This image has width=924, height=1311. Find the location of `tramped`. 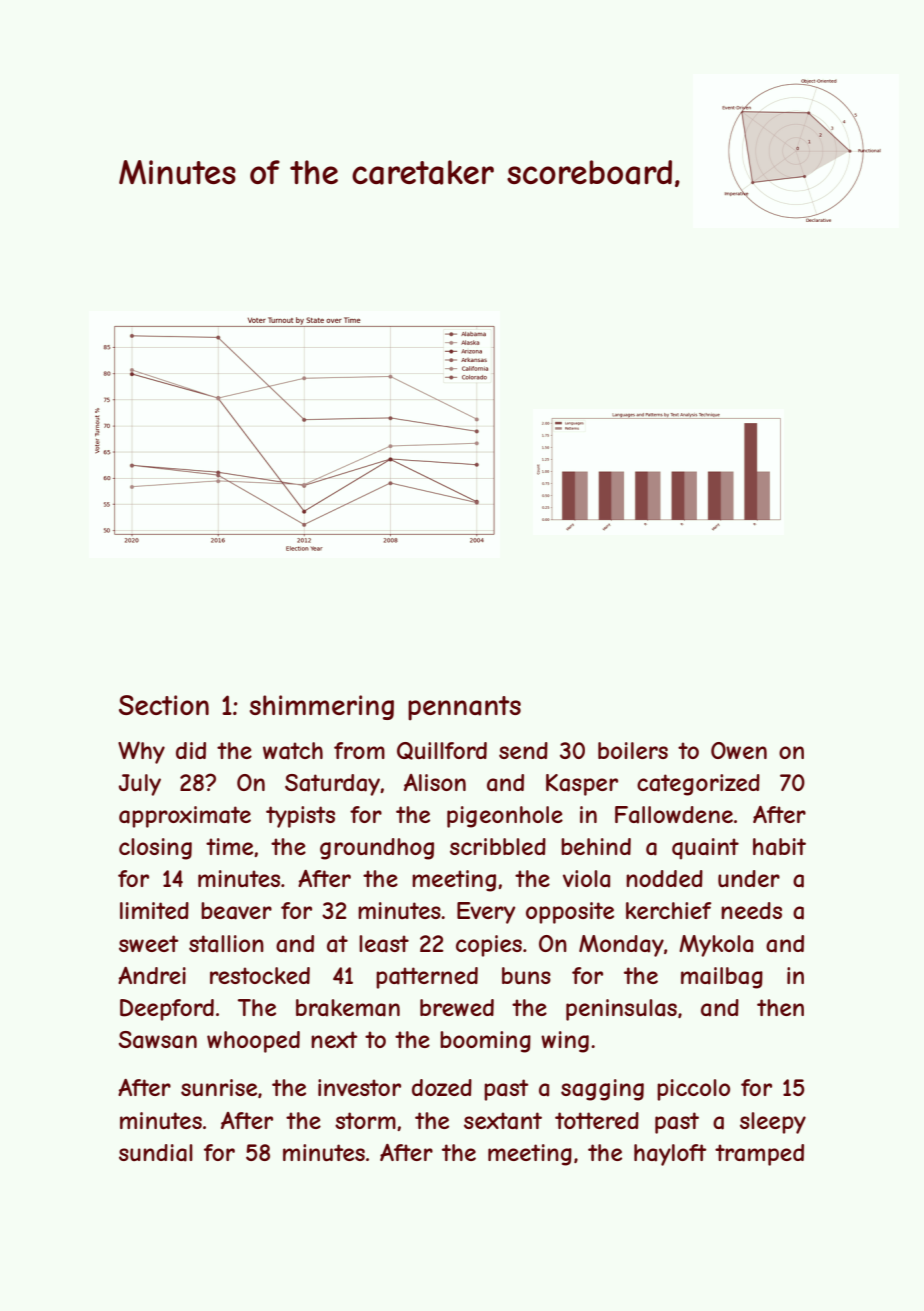

tramped is located at coordinates (759, 1155).
